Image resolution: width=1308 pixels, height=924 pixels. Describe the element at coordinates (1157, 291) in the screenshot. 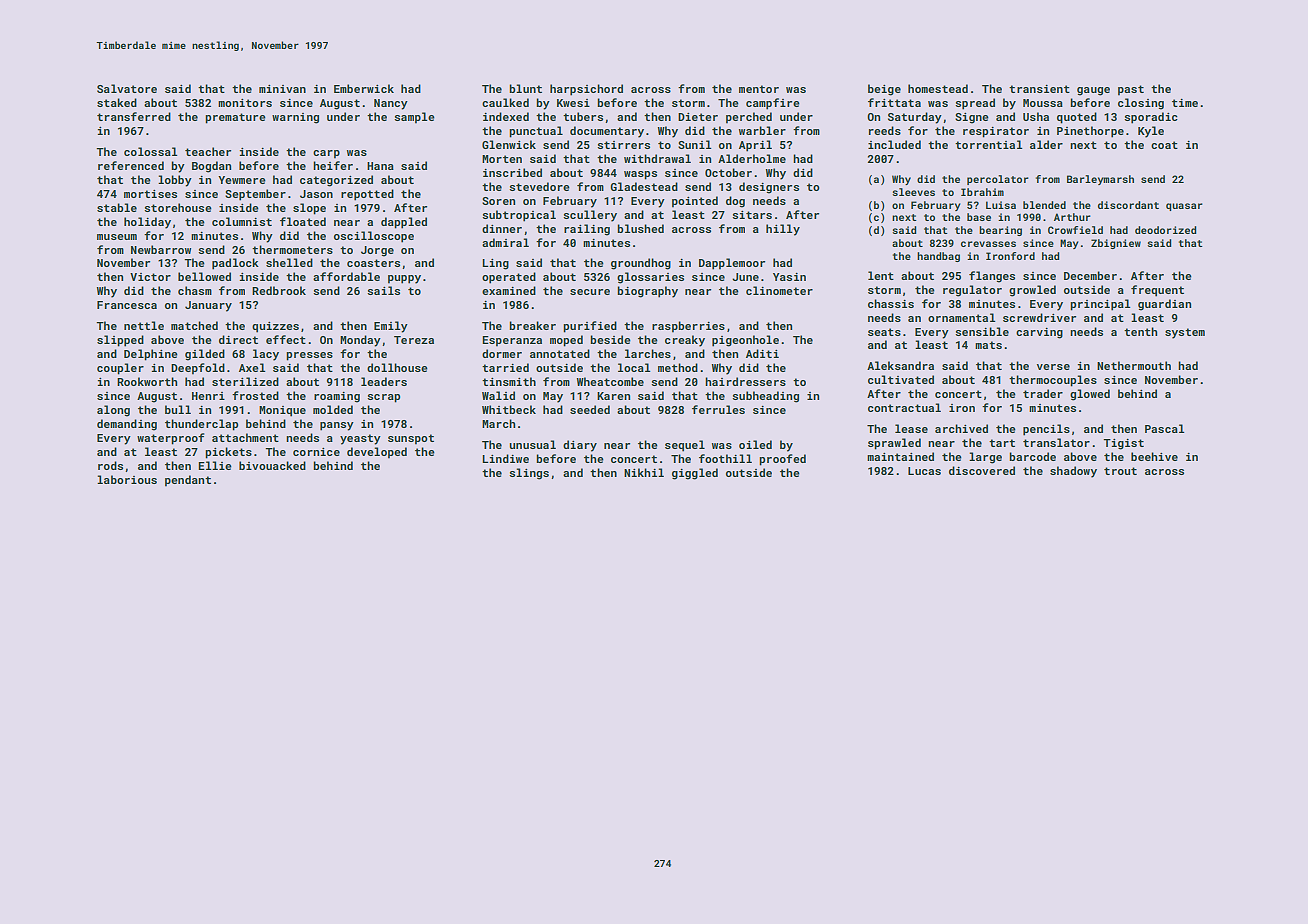

I see `frequent` at that location.
